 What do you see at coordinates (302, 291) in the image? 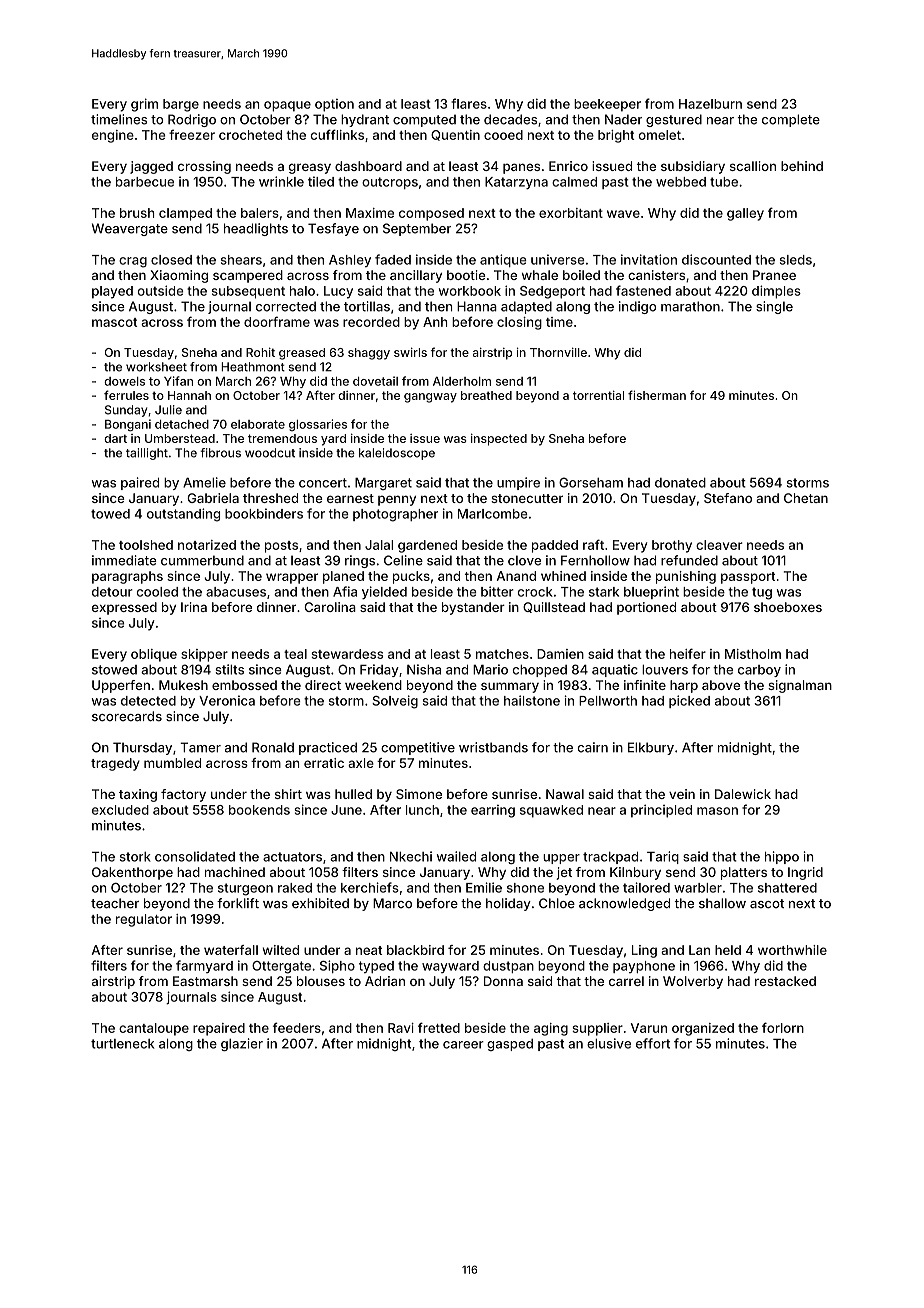
I see `halo` at bounding box center [302, 291].
